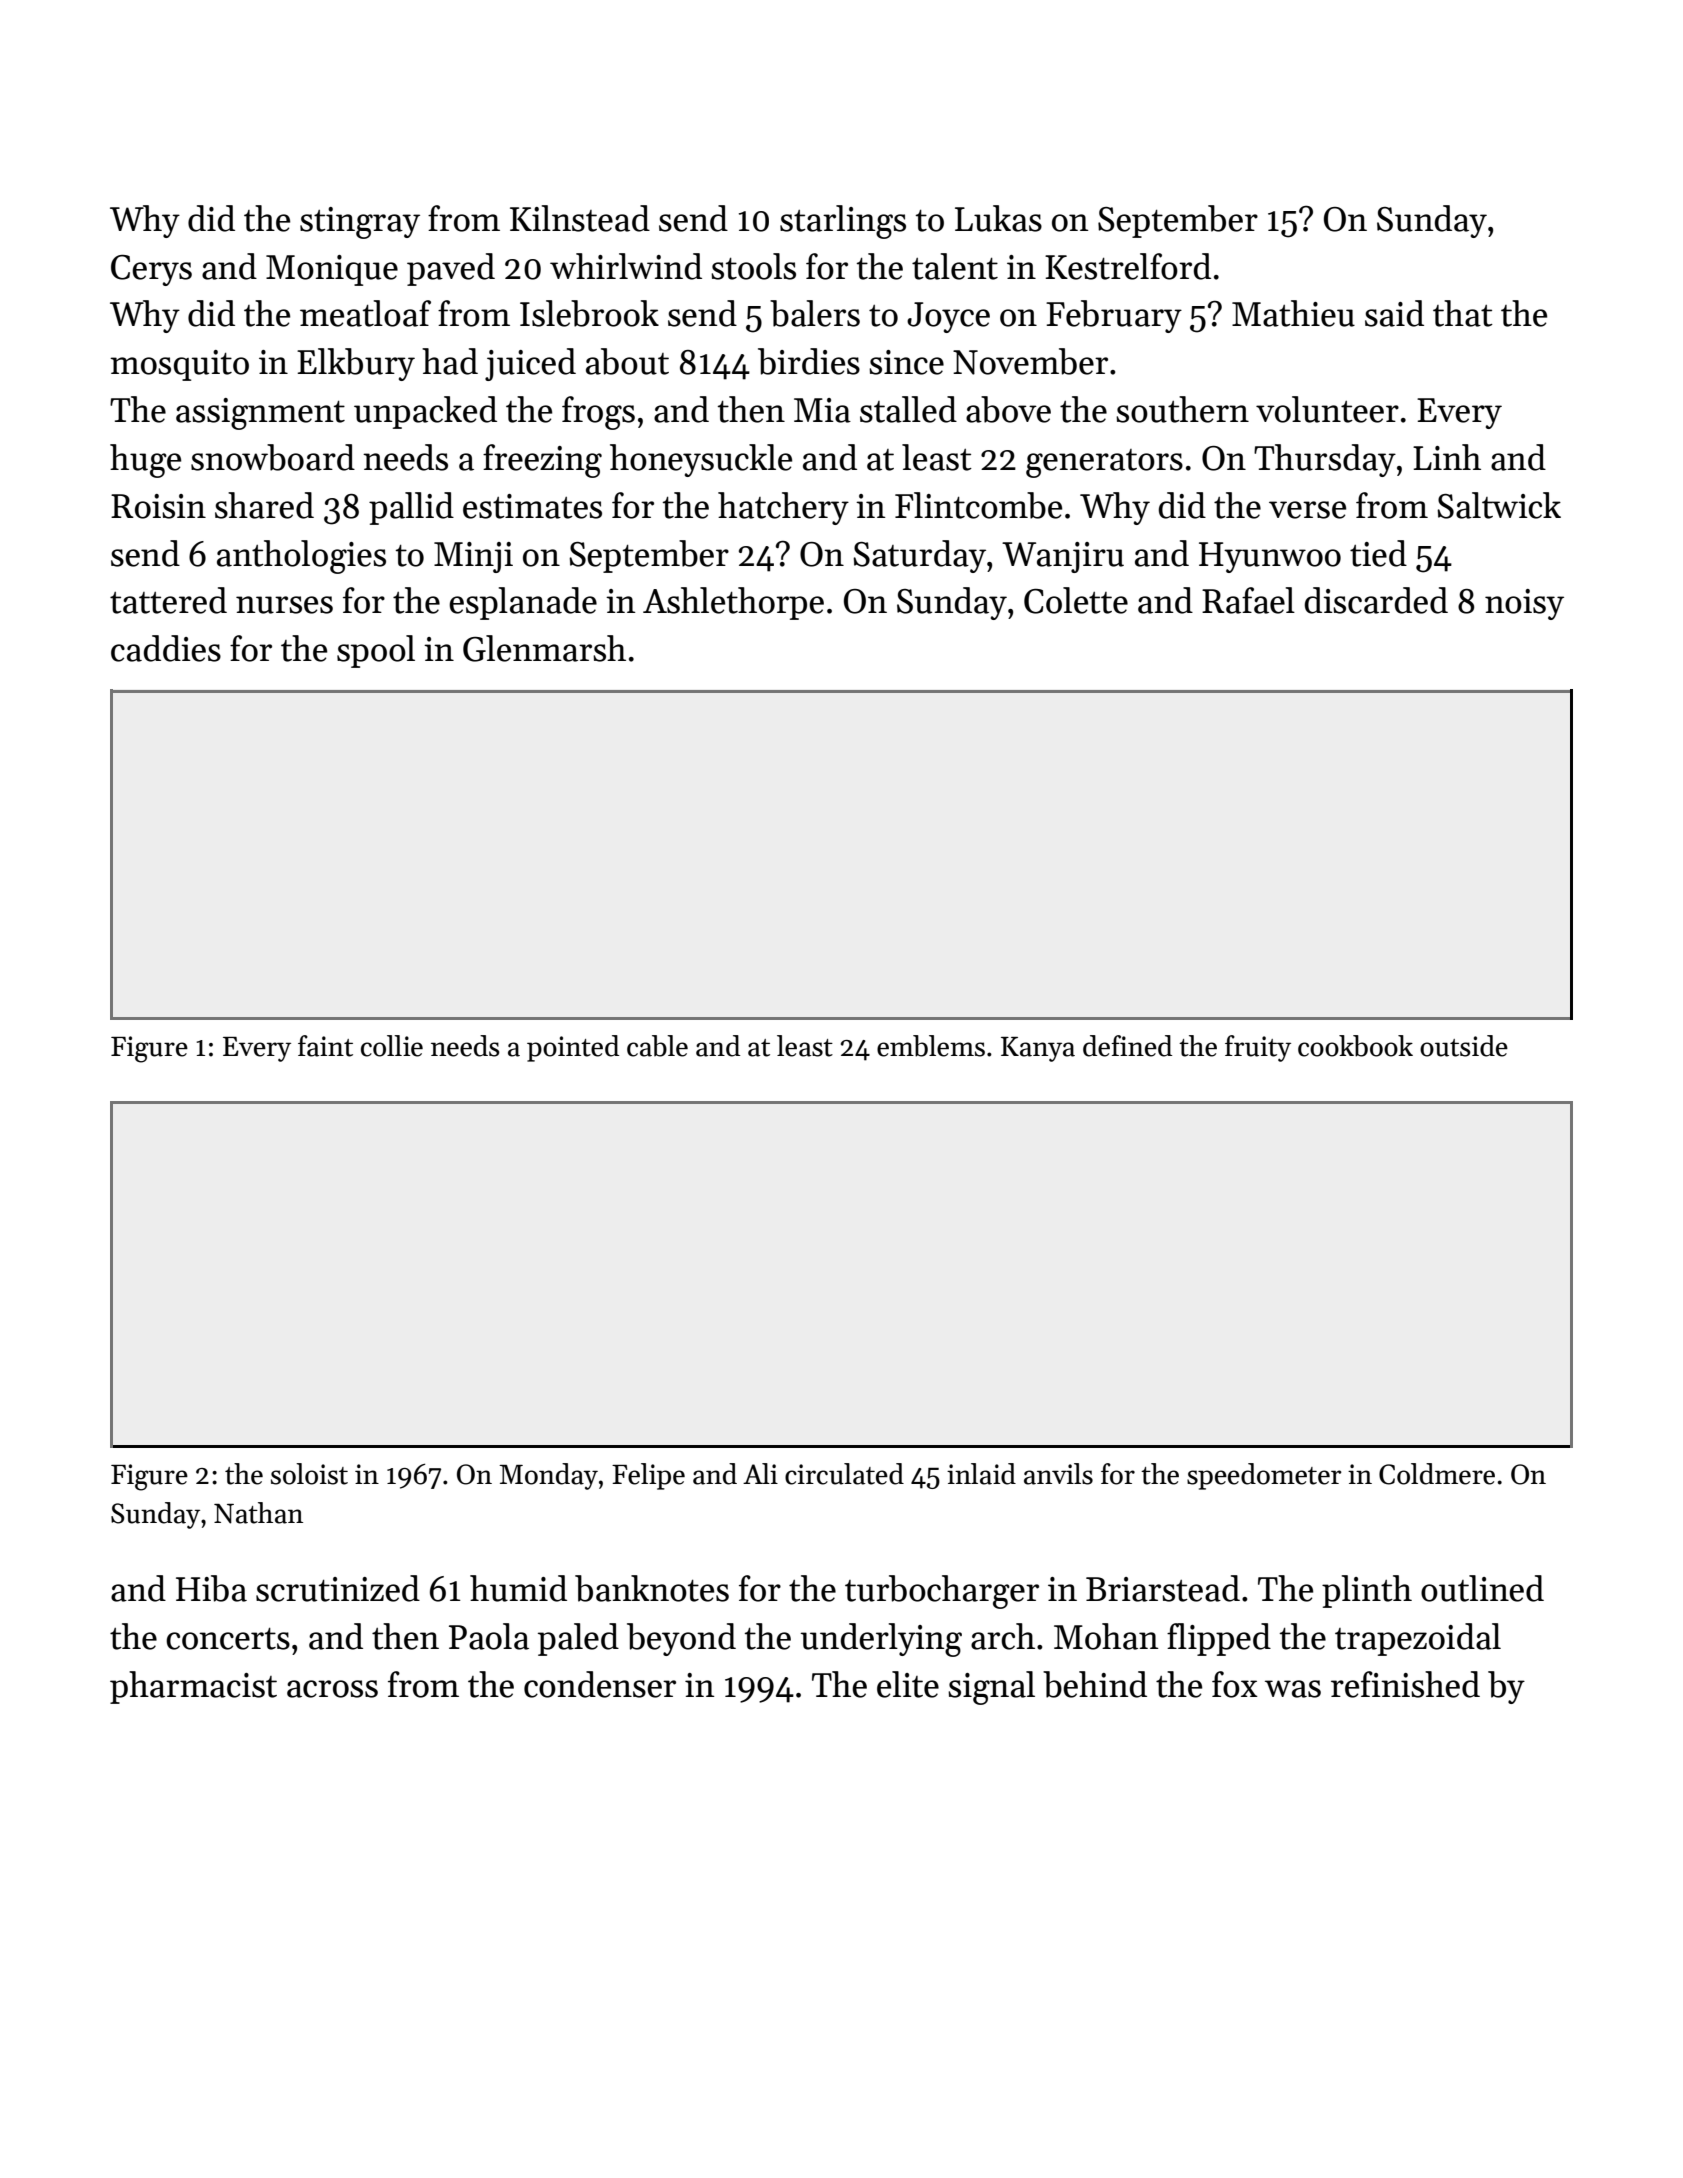 Image resolution: width=1683 pixels, height=2178 pixels. What do you see at coordinates (998, 218) in the screenshot?
I see `Lukas` at bounding box center [998, 218].
